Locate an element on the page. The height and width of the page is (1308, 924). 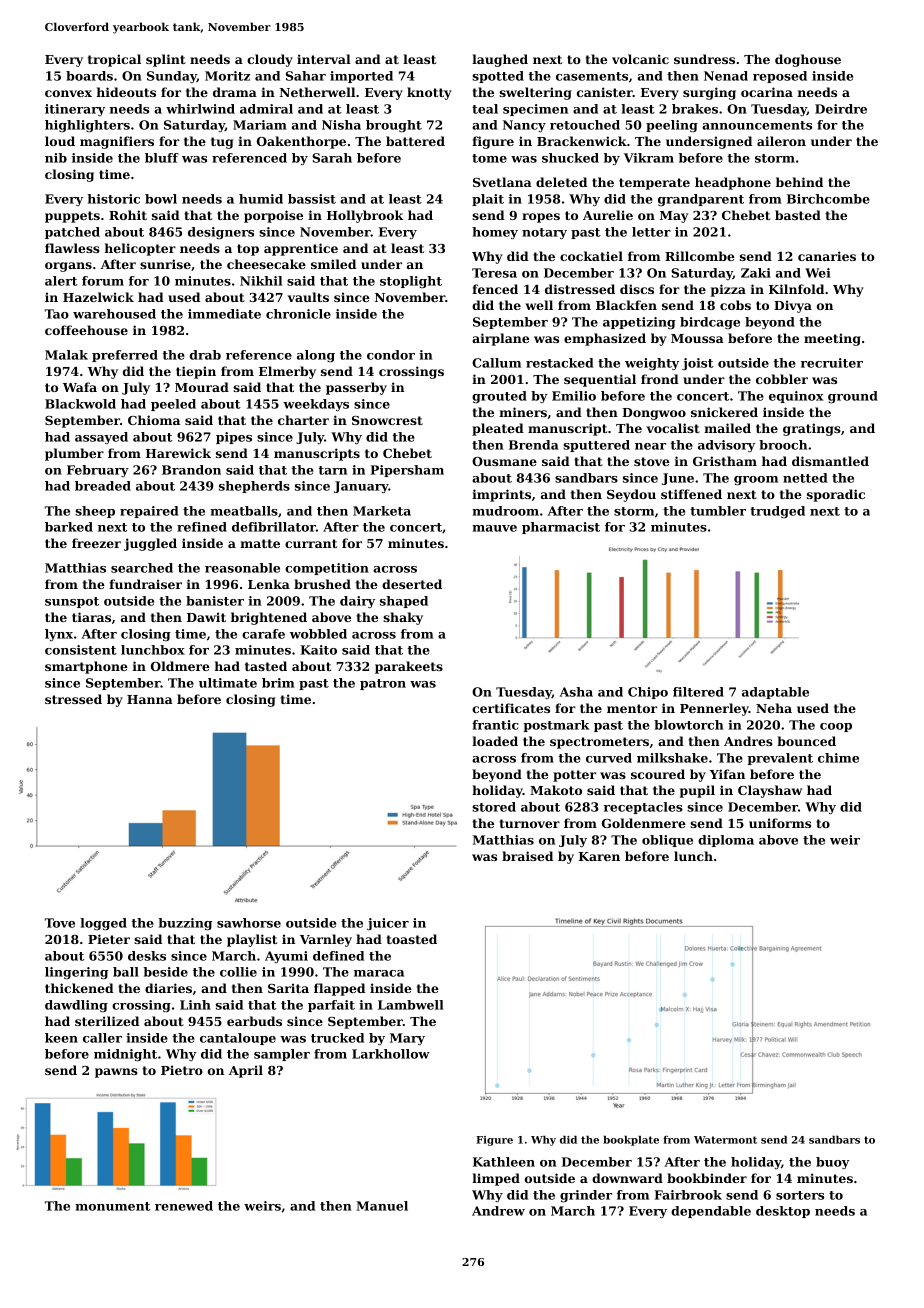
blowtorch is located at coordinates (689, 725).
